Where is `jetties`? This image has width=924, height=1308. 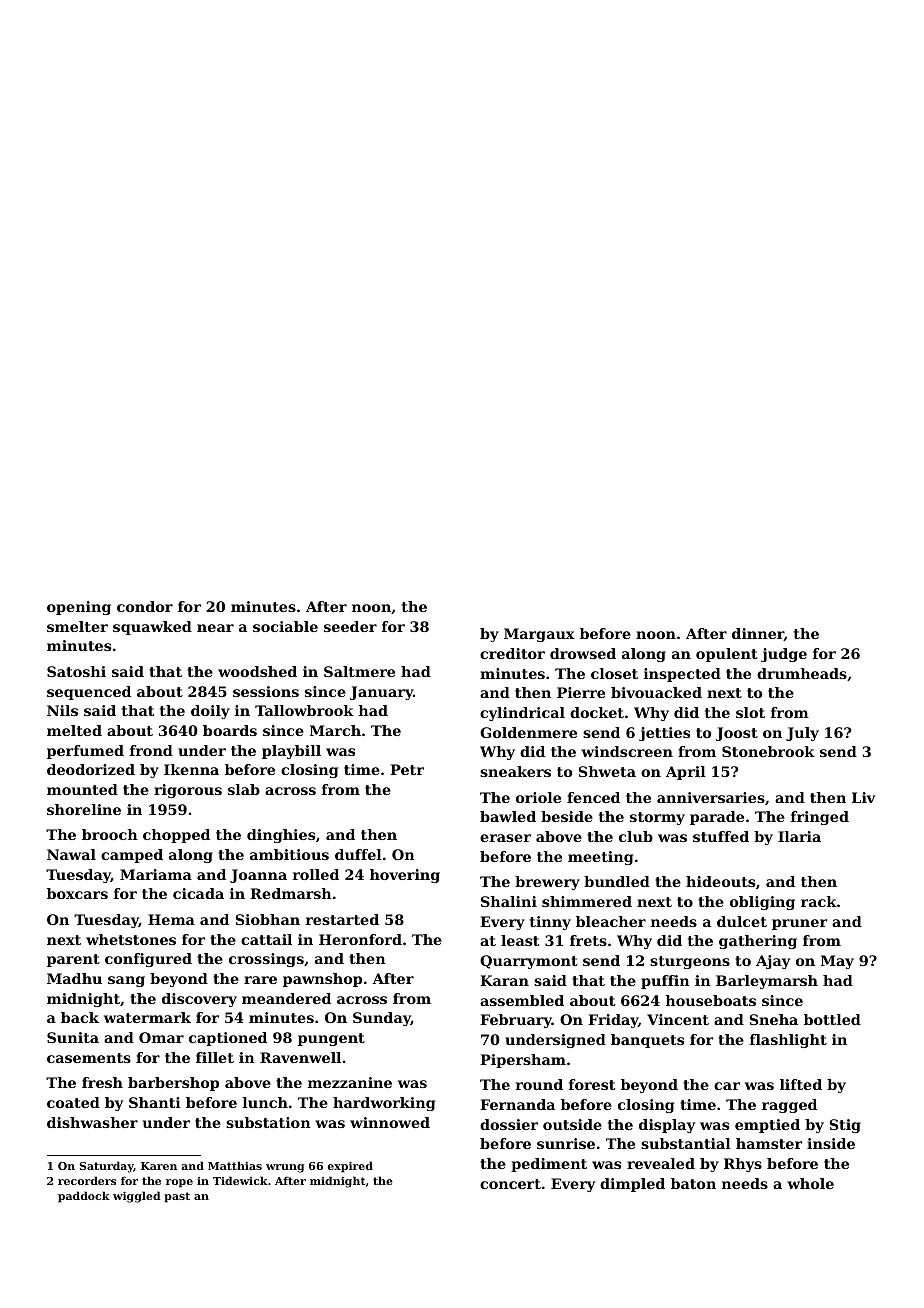
jetties is located at coordinates (664, 734).
